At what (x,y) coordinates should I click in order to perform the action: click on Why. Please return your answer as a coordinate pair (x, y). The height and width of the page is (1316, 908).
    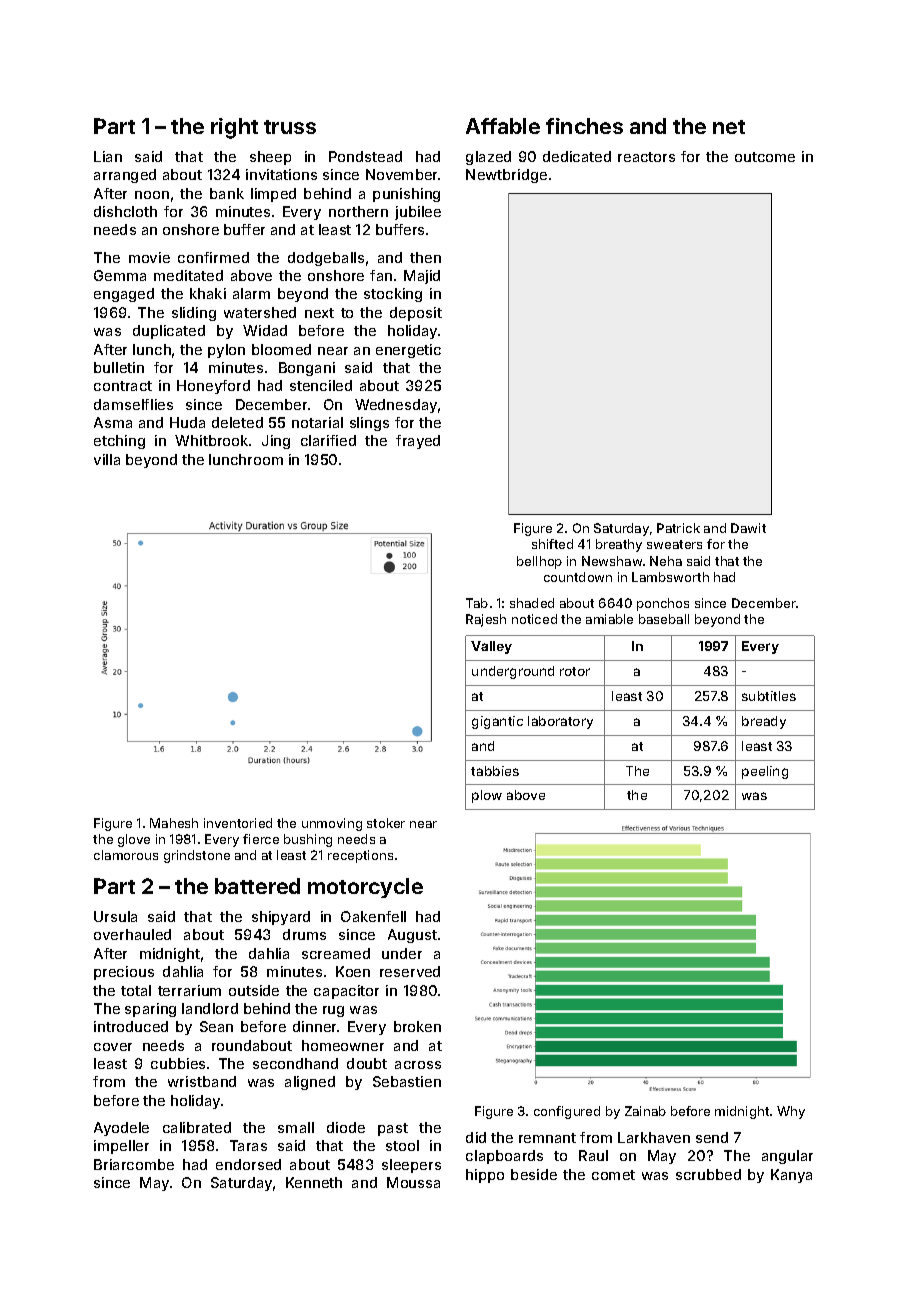
    Looking at the image, I should click on (791, 1112).
